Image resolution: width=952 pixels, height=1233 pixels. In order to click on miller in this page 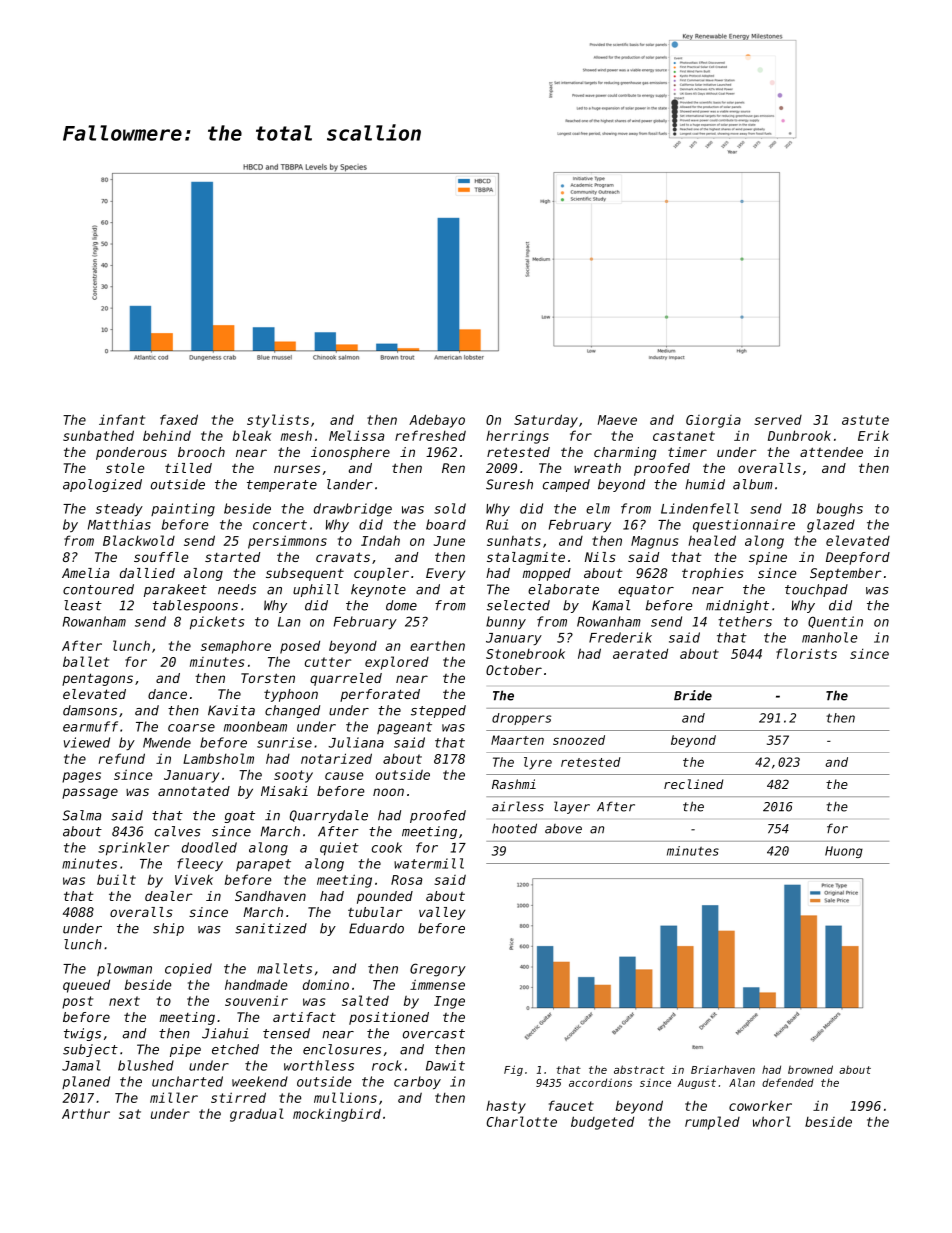, I will do `click(174, 1097)`.
